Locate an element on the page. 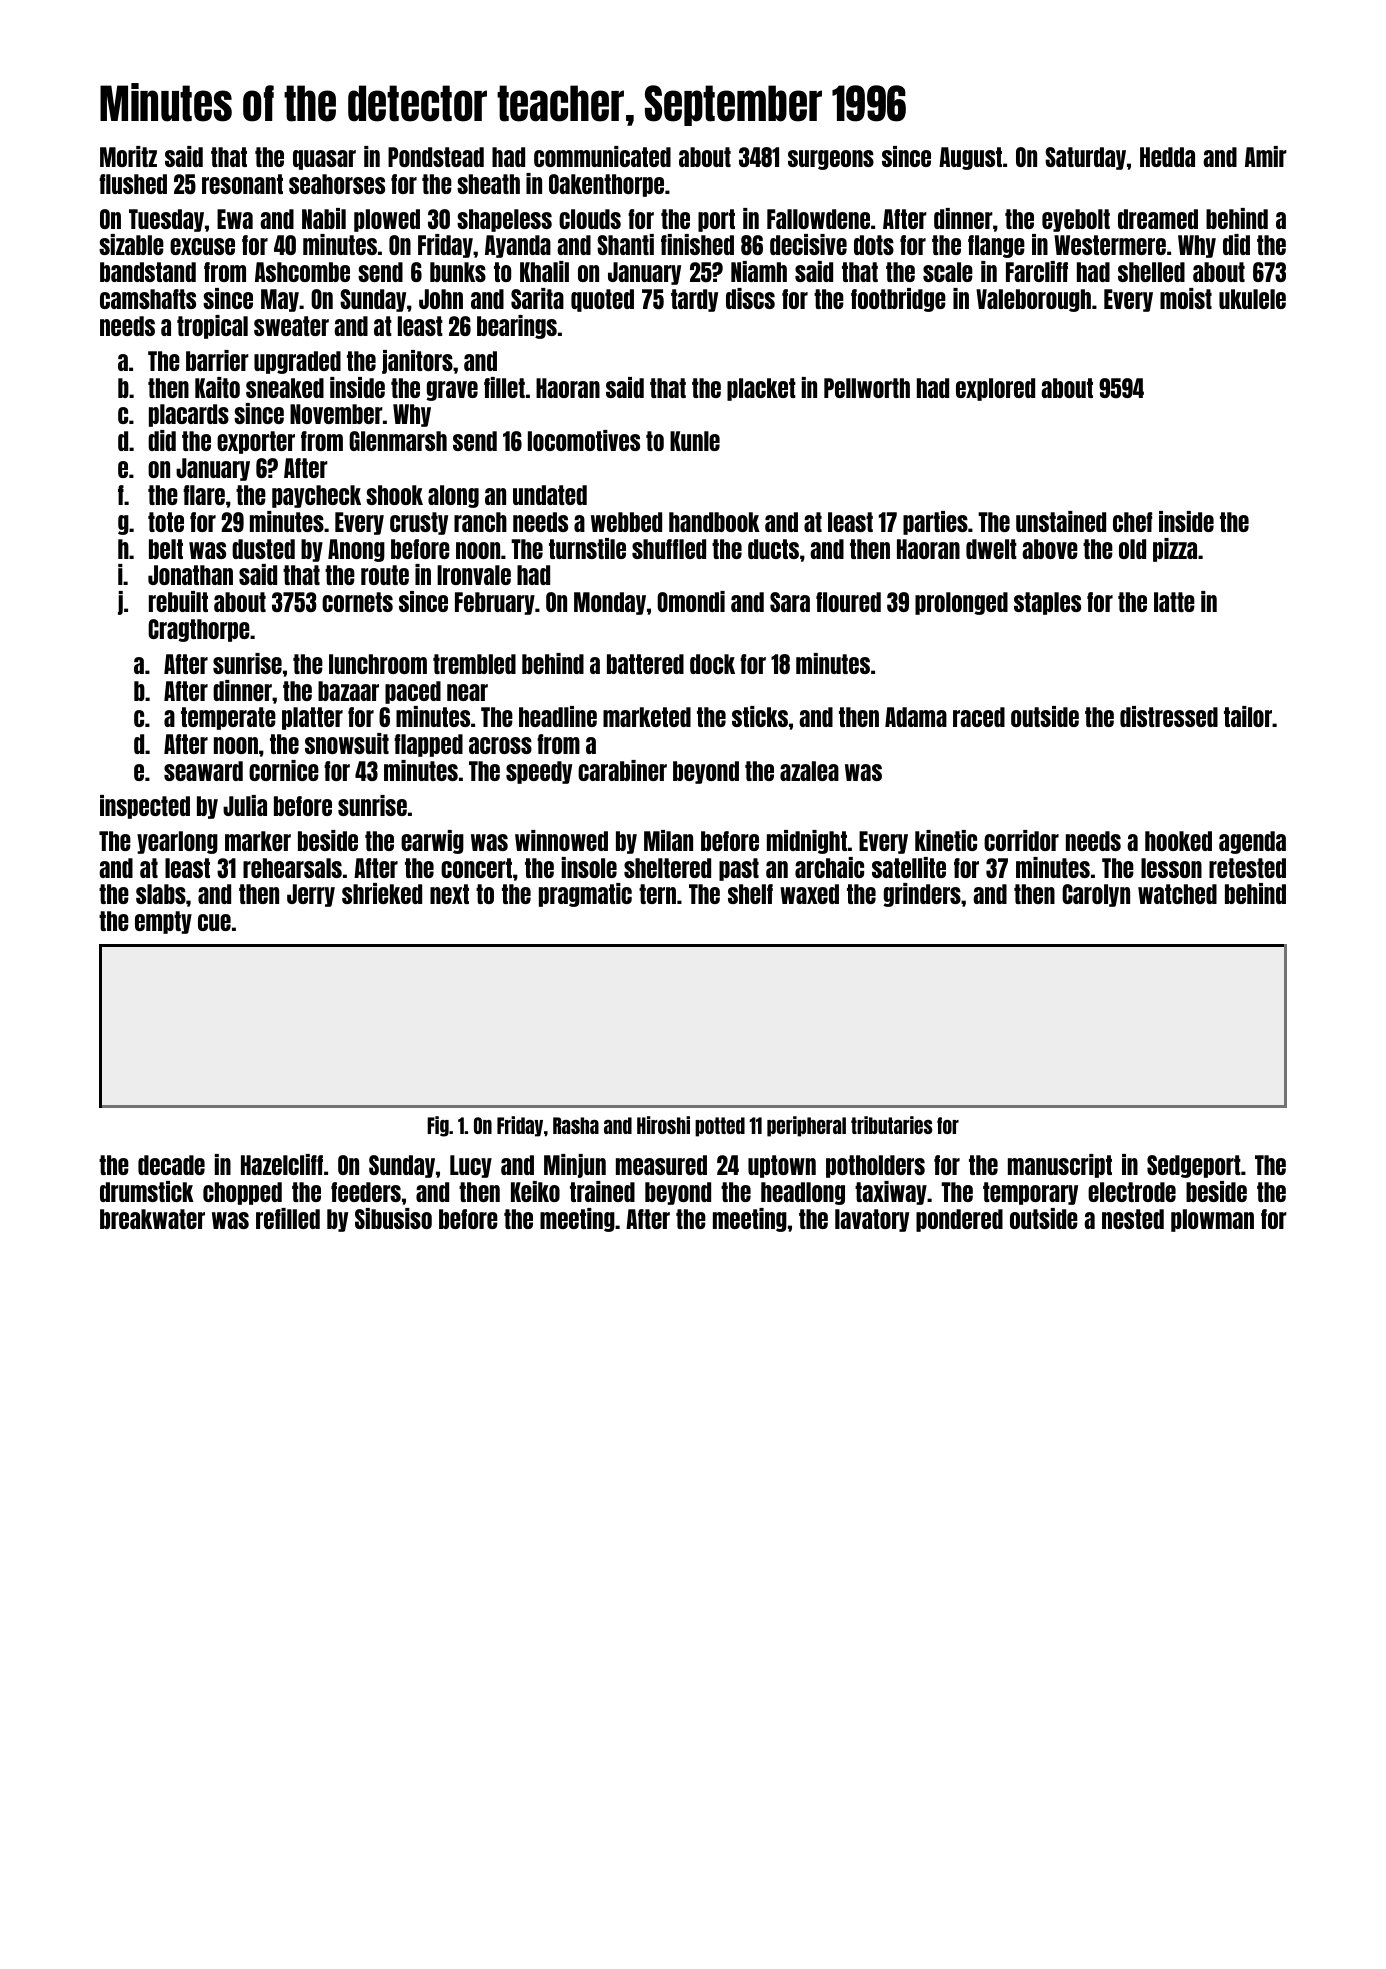  Sarita is located at coordinates (537, 298).
